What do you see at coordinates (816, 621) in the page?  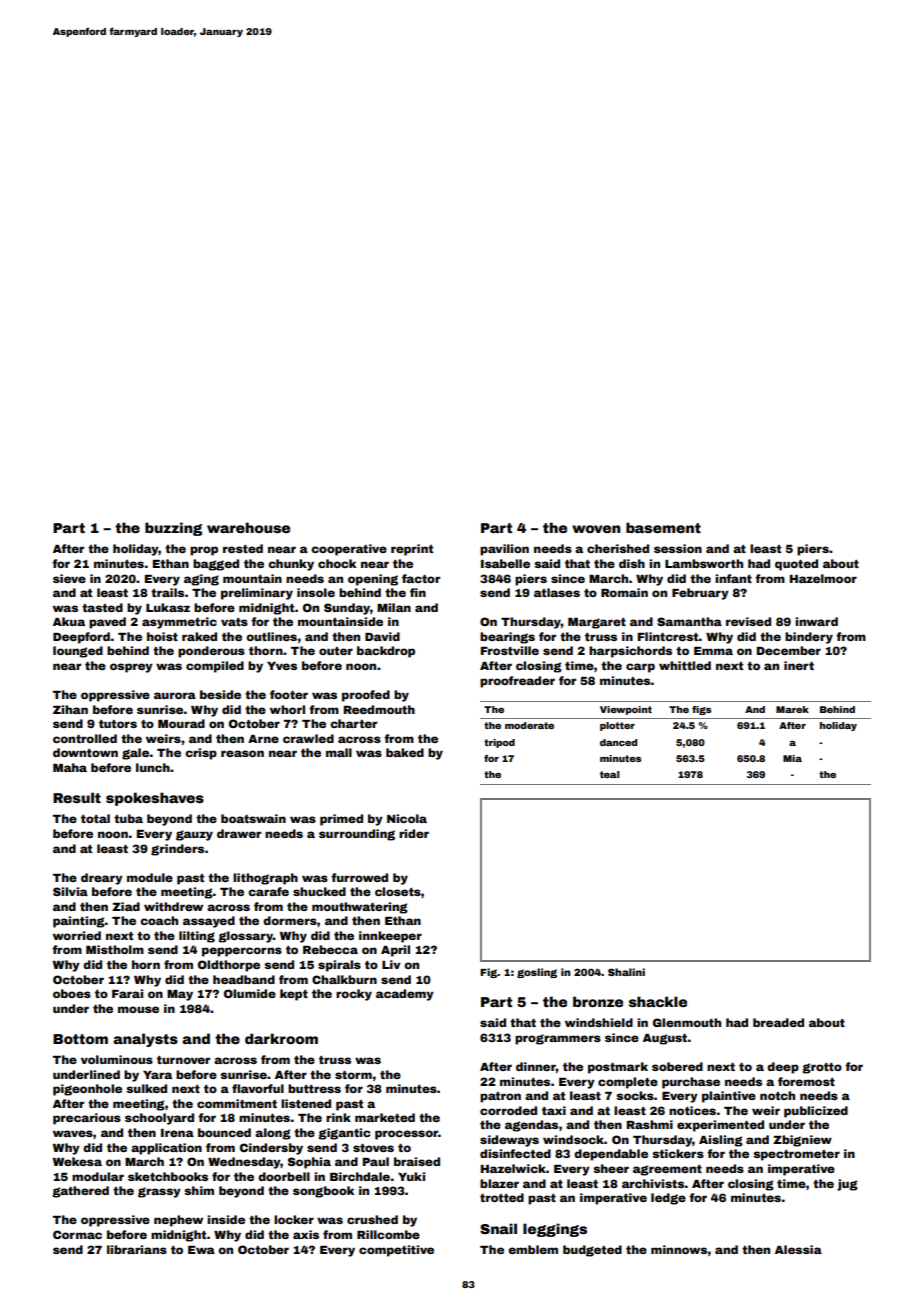 I see `inward` at bounding box center [816, 621].
